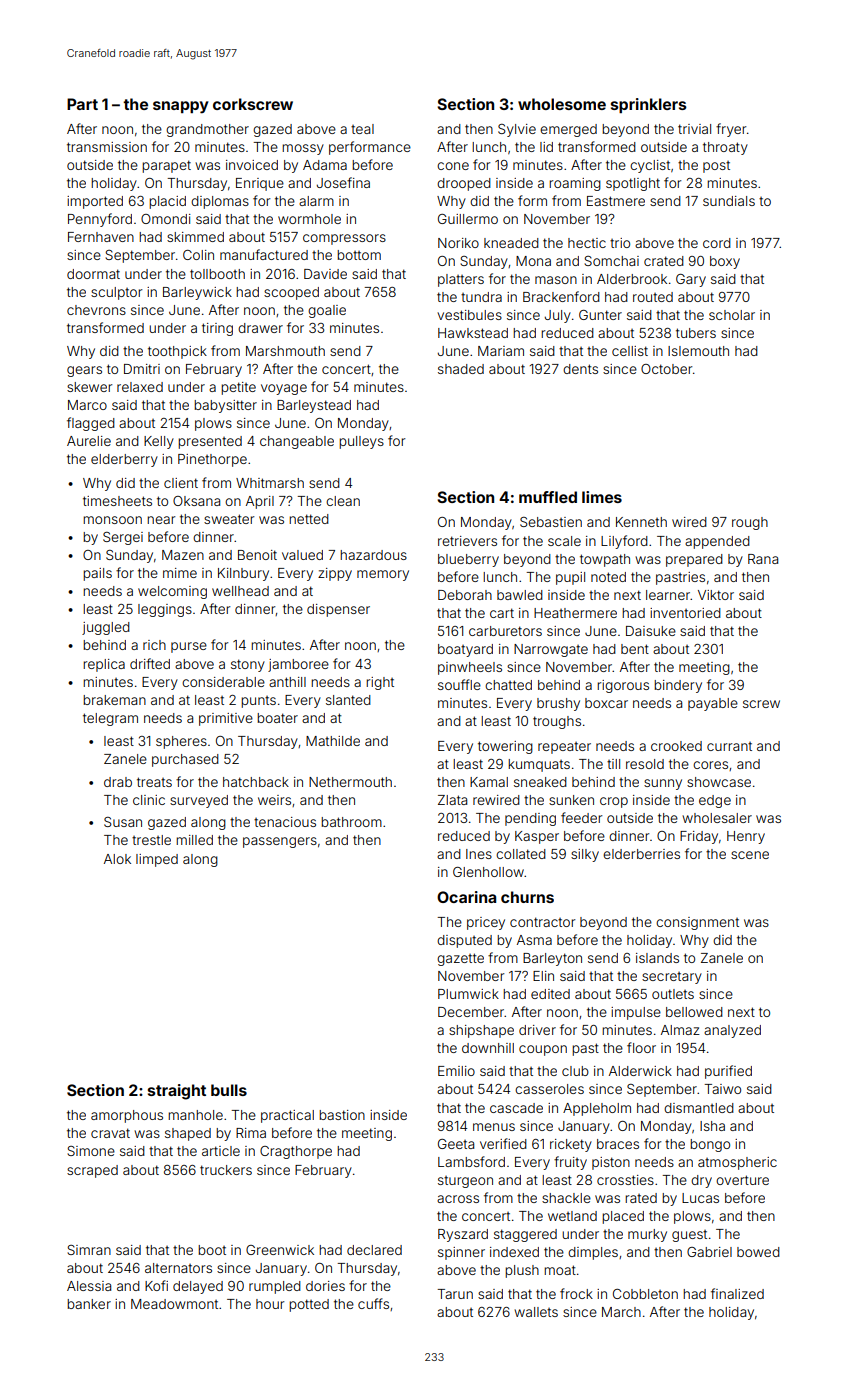 The height and width of the page is (1400, 849). Describe the element at coordinates (229, 1090) in the page. I see `bulls` at that location.
